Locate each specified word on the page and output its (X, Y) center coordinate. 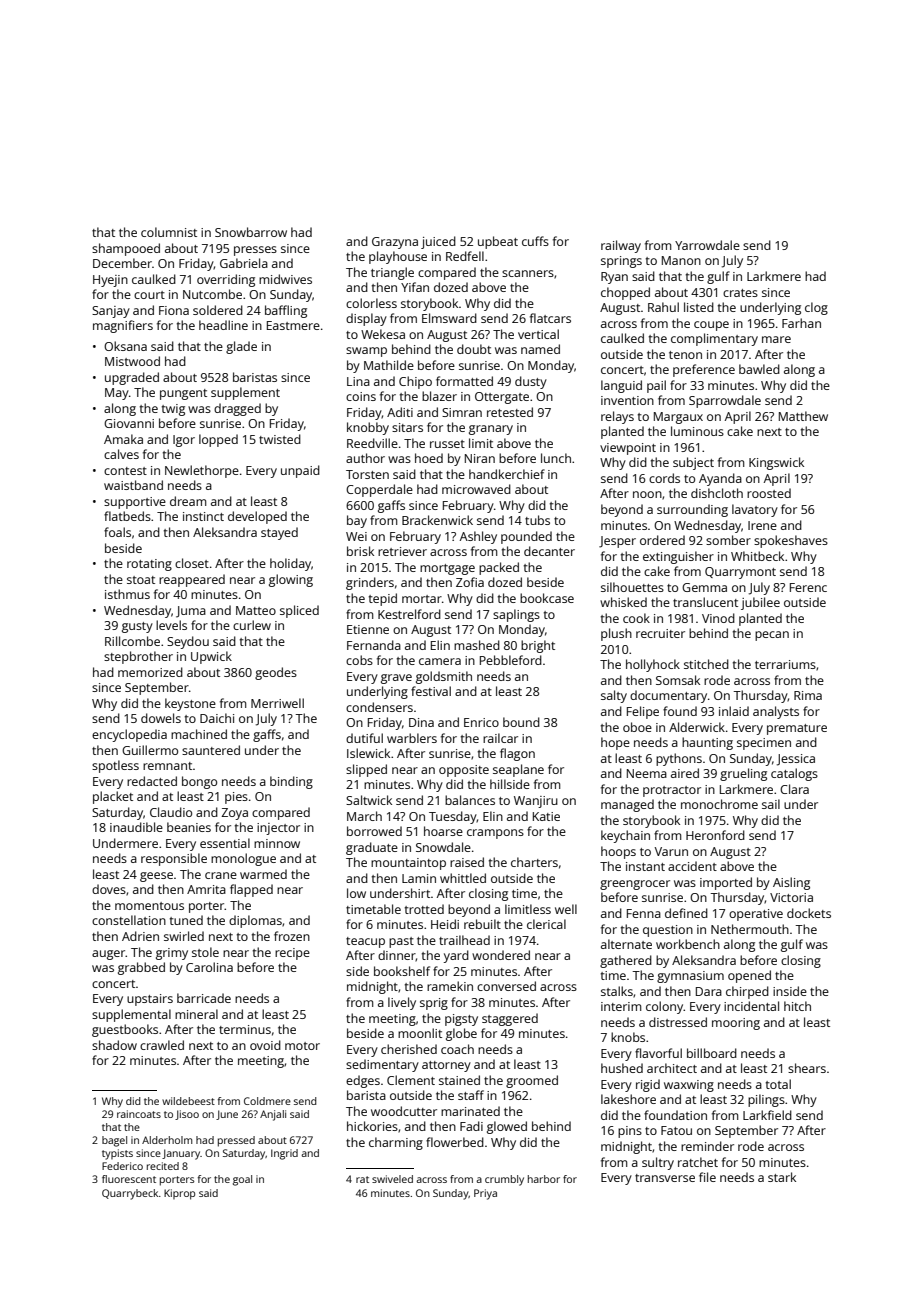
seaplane (518, 770)
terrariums (785, 664)
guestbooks (125, 1030)
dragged (237, 409)
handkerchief (507, 474)
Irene (762, 525)
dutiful (364, 738)
